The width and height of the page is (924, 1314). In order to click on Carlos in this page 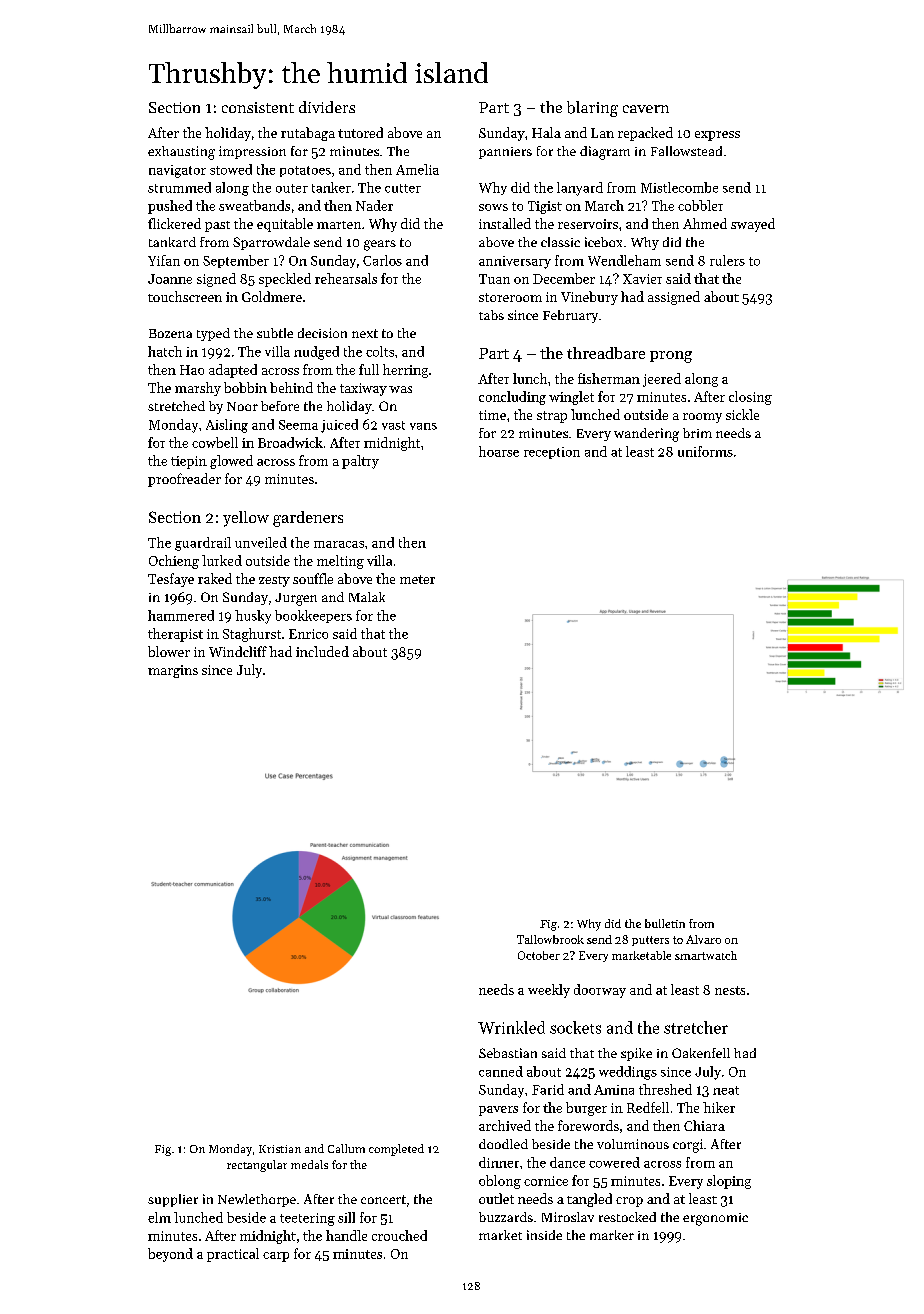, I will do `click(382, 260)`.
